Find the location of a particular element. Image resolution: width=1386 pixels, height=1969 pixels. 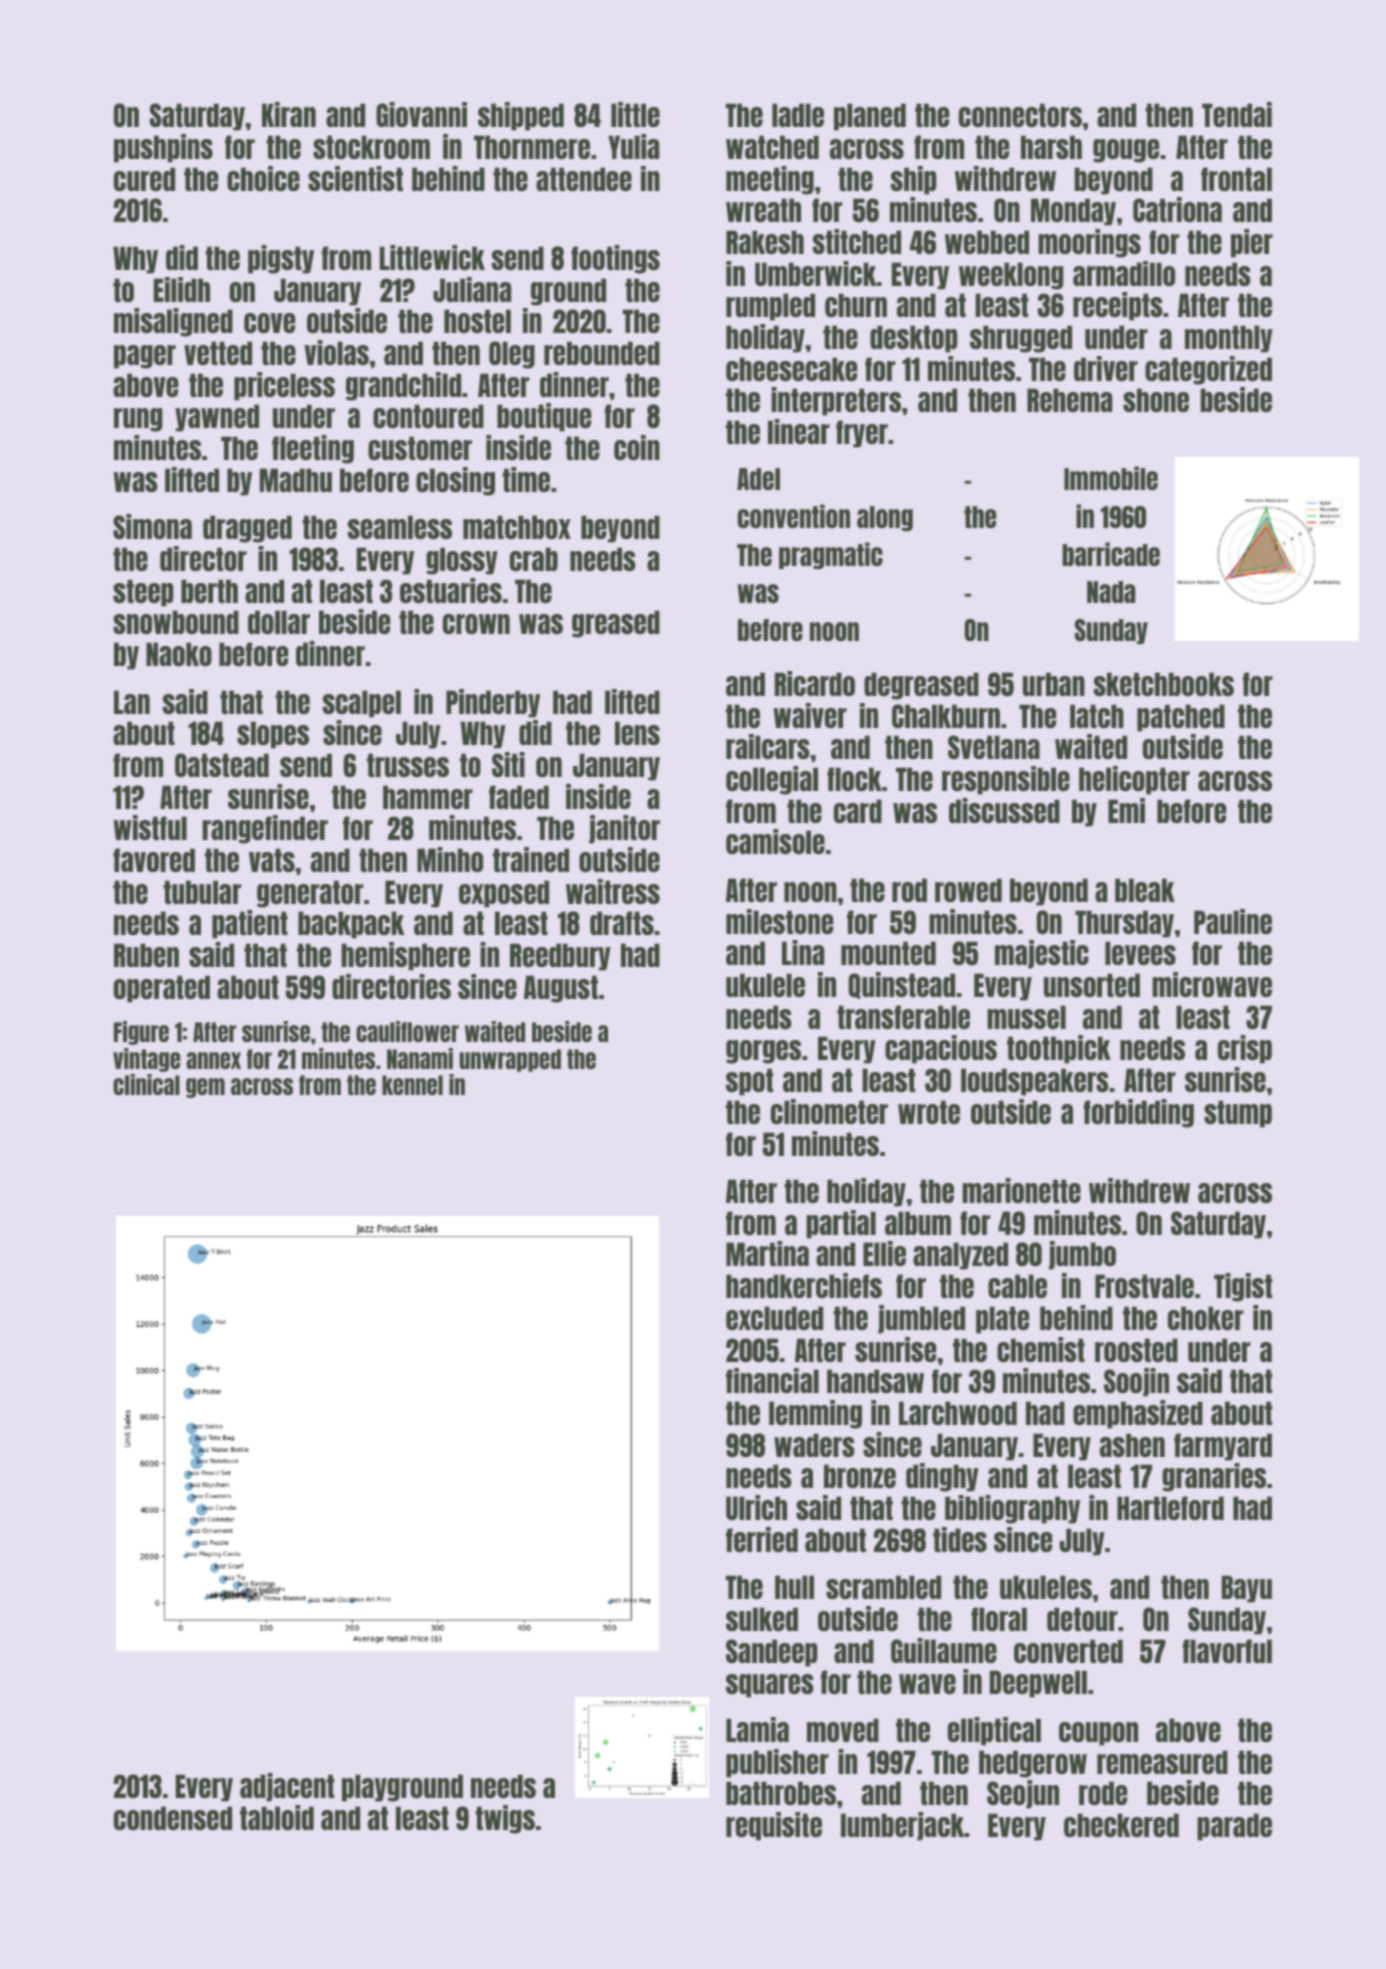

drafts is located at coordinates (622, 923).
